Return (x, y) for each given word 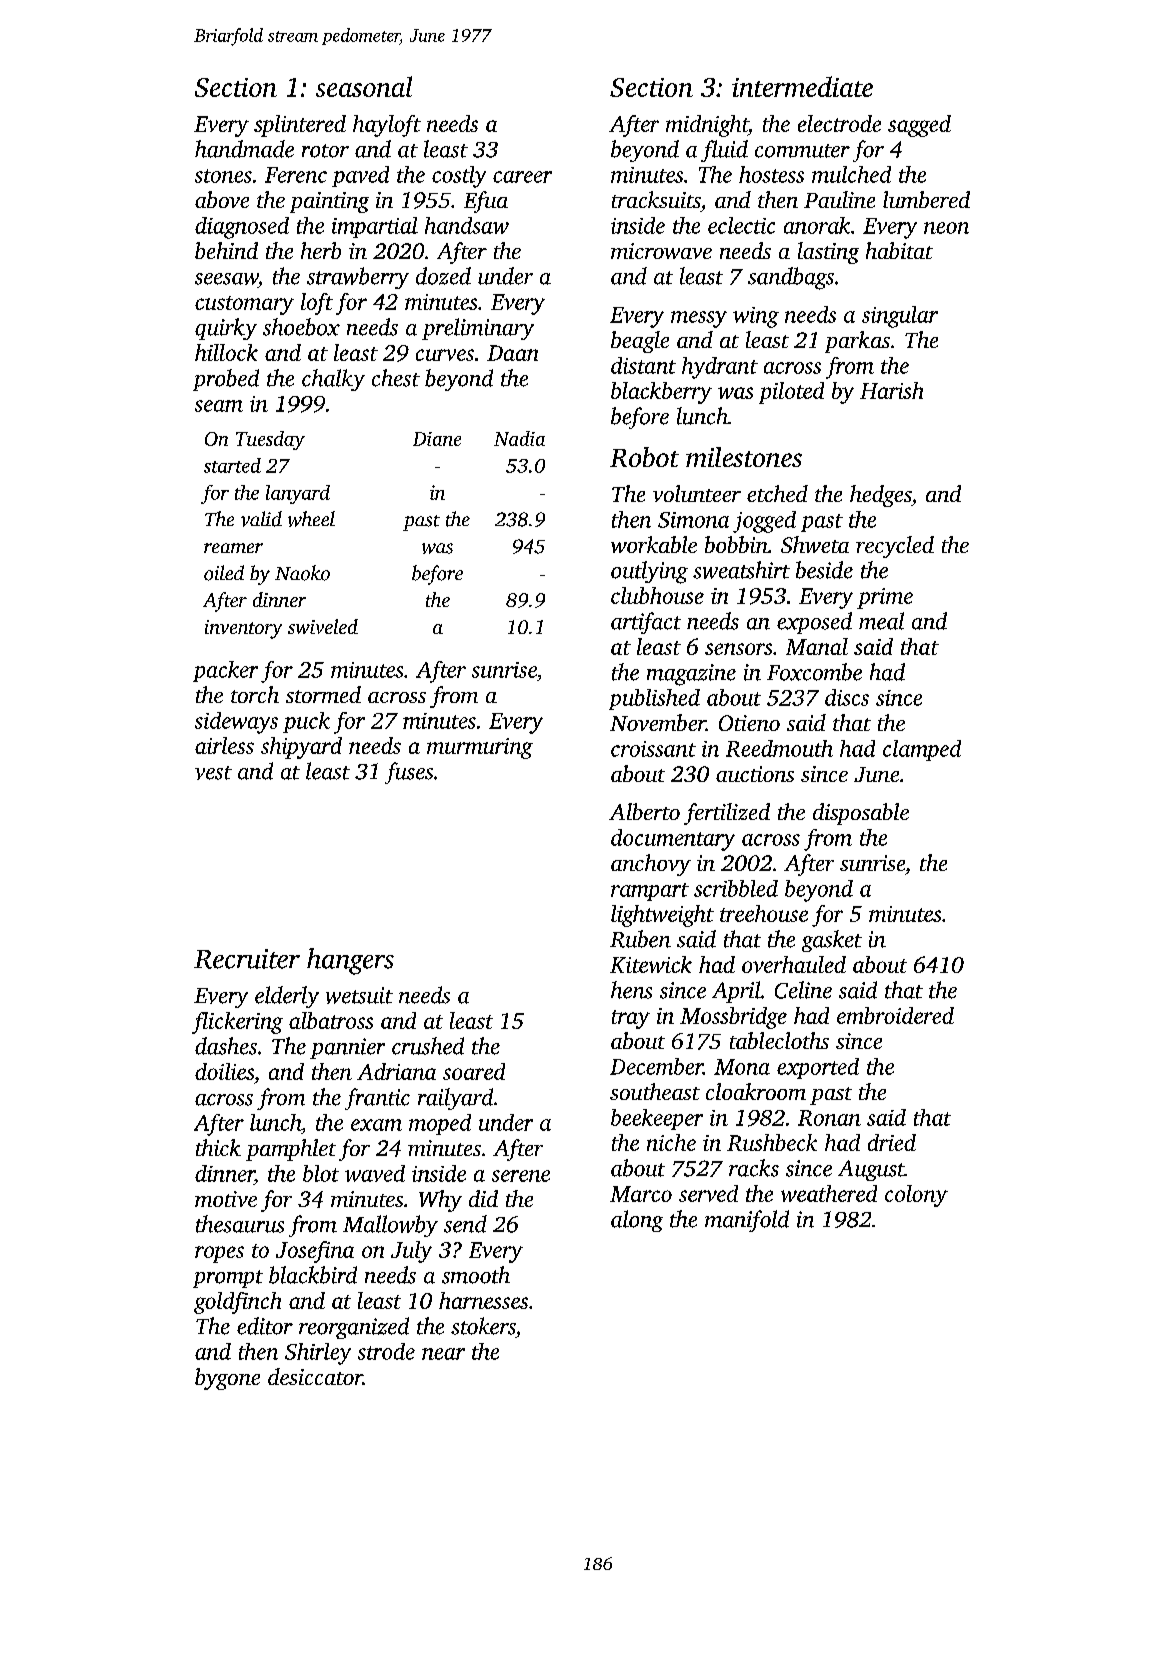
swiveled (323, 626)
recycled (895, 547)
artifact (646, 623)
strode (386, 1351)
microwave (661, 251)
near (443, 1354)
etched (777, 493)
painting (329, 202)
